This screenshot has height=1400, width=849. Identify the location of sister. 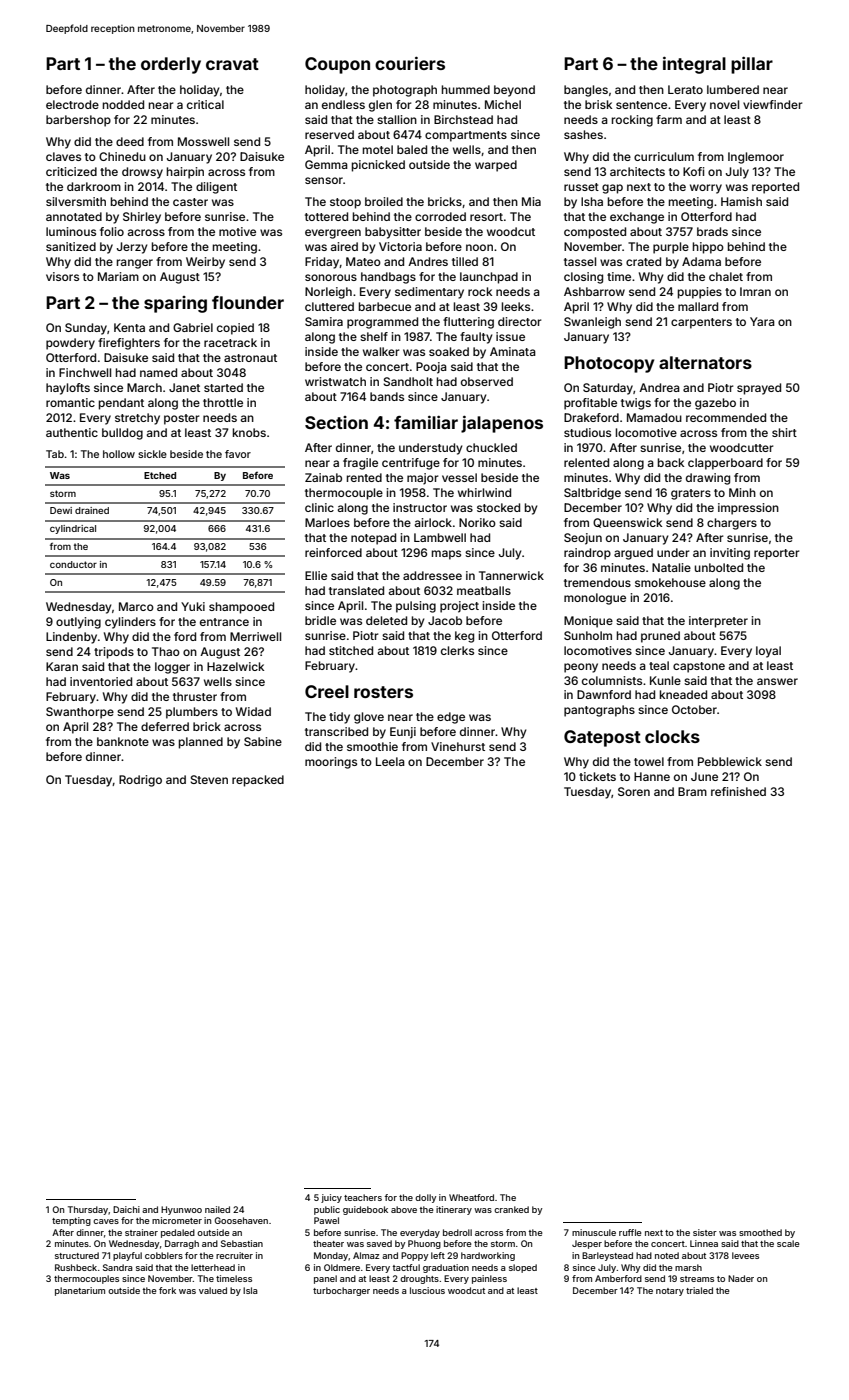
(705, 1232).
